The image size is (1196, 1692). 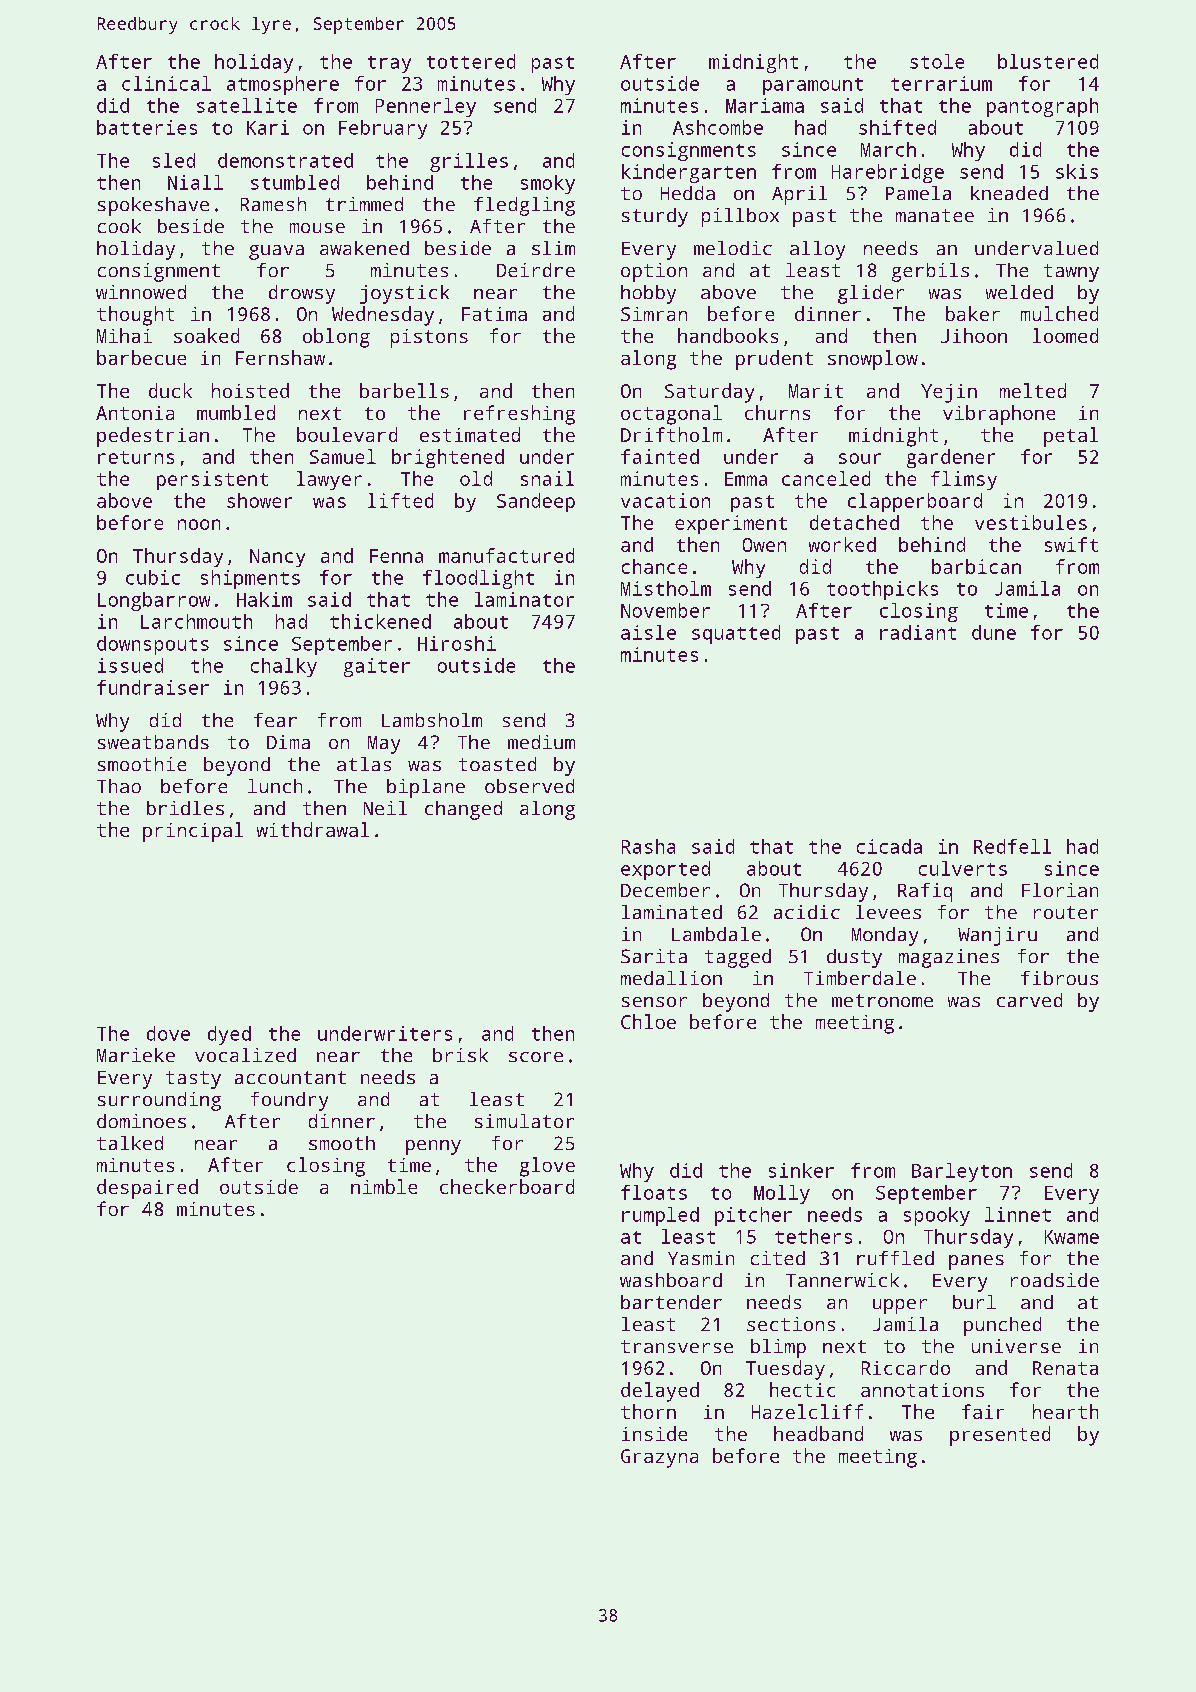 What do you see at coordinates (313, 829) in the image?
I see `withdrawal` at bounding box center [313, 829].
